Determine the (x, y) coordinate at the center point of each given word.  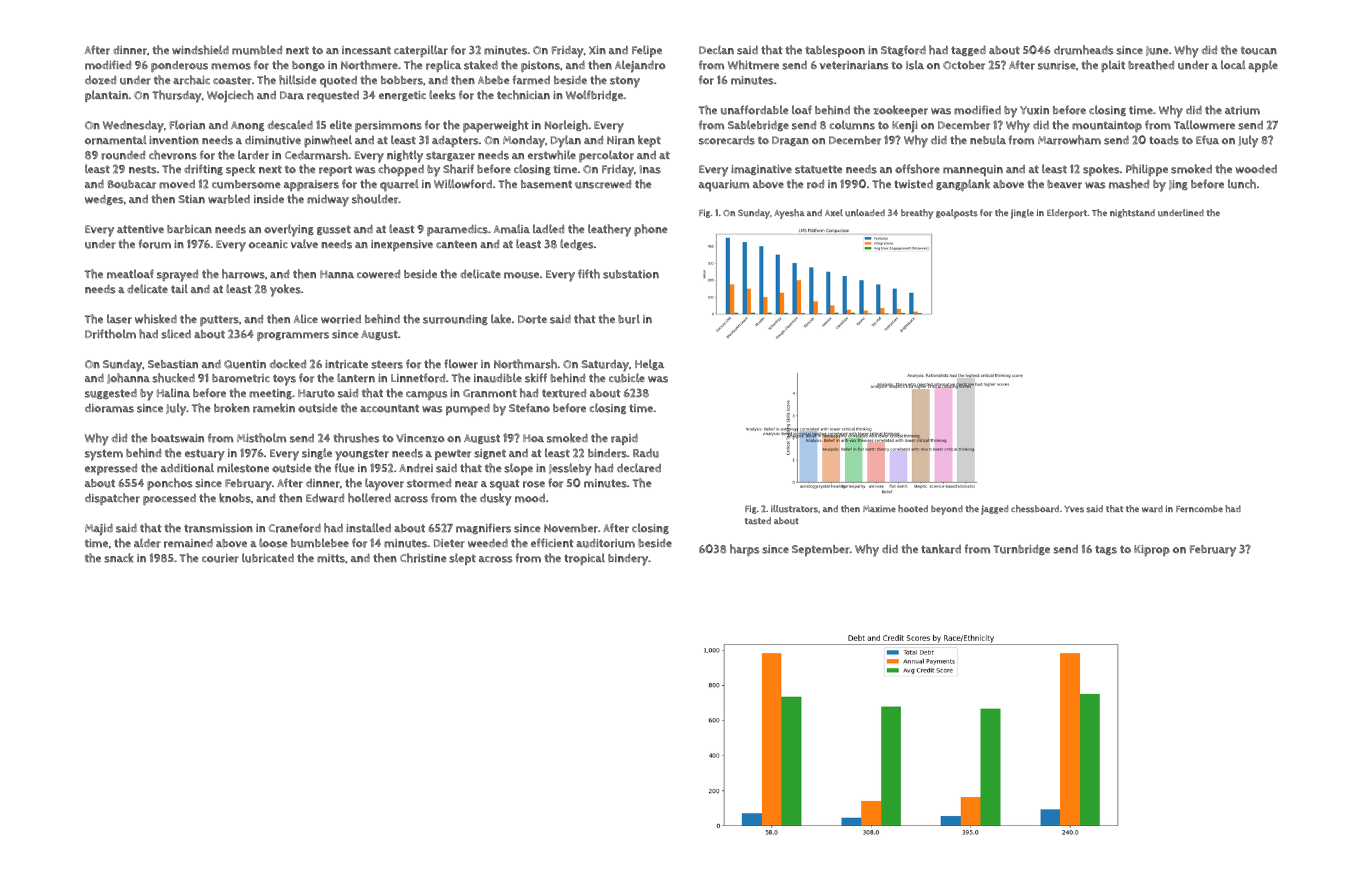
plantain (106, 96)
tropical (584, 559)
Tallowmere (1204, 125)
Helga (649, 364)
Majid (99, 529)
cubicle (627, 378)
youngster (362, 455)
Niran (621, 140)
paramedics (457, 230)
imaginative (761, 170)
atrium (1242, 110)
